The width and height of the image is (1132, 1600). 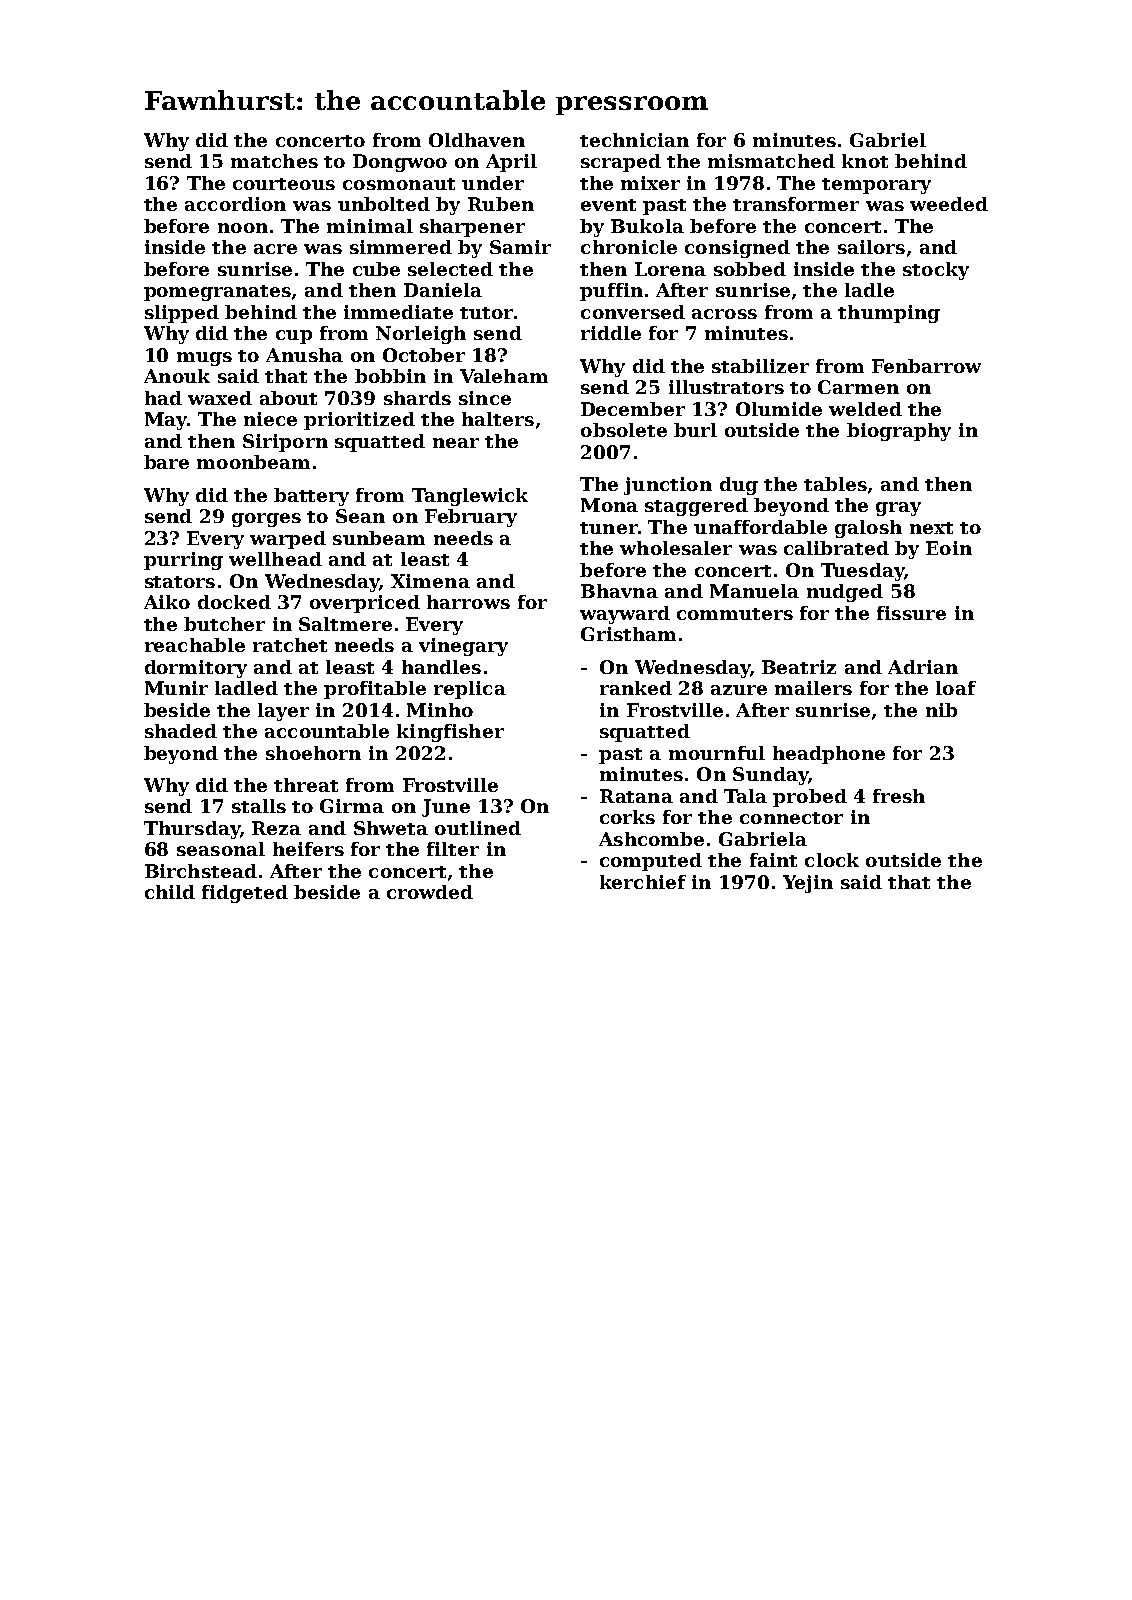 I want to click on wayward, so click(x=625, y=615).
